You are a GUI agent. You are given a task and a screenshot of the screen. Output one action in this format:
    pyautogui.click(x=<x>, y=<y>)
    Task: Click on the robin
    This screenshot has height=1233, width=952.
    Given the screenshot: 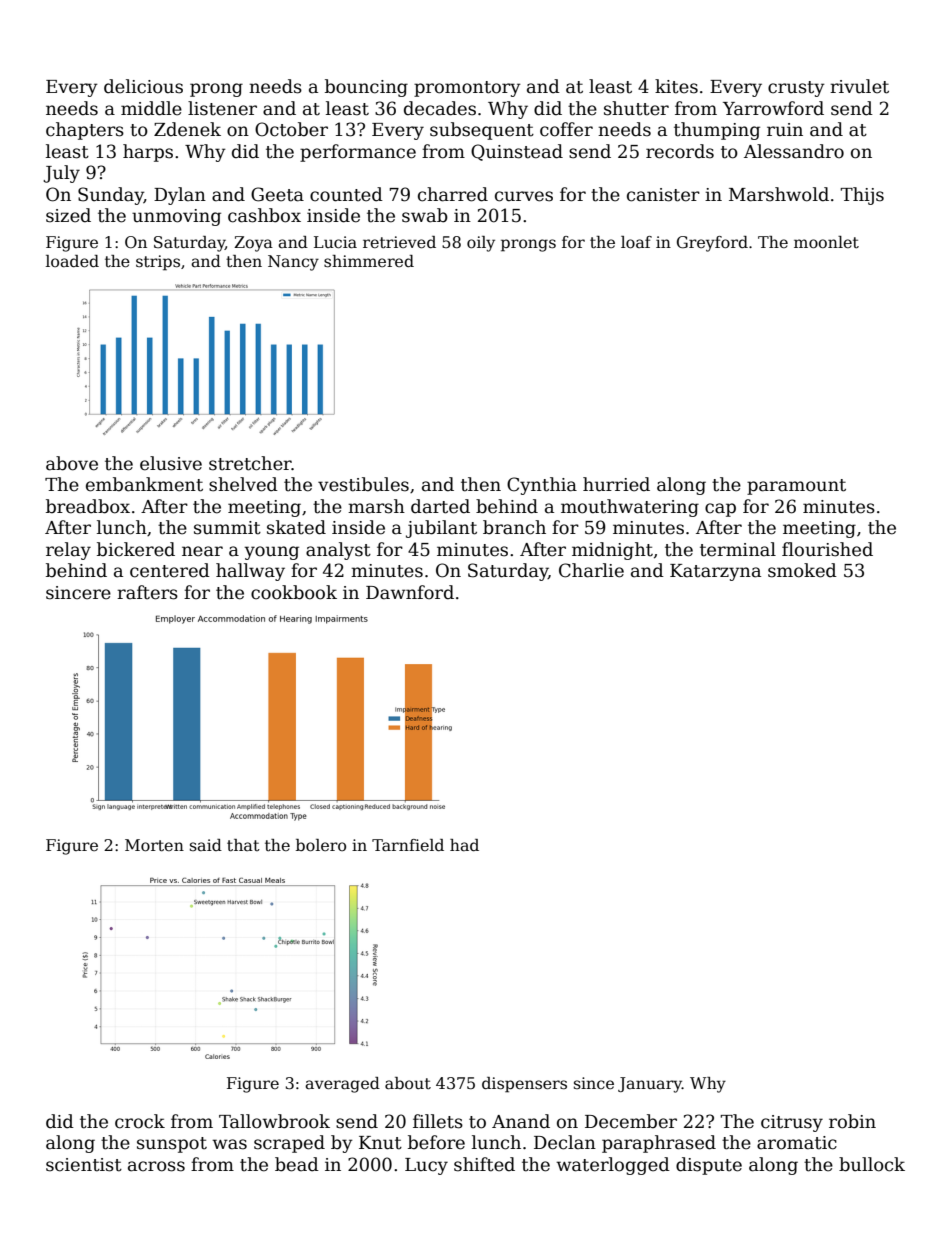 What is the action you would take?
    pyautogui.click(x=852, y=1121)
